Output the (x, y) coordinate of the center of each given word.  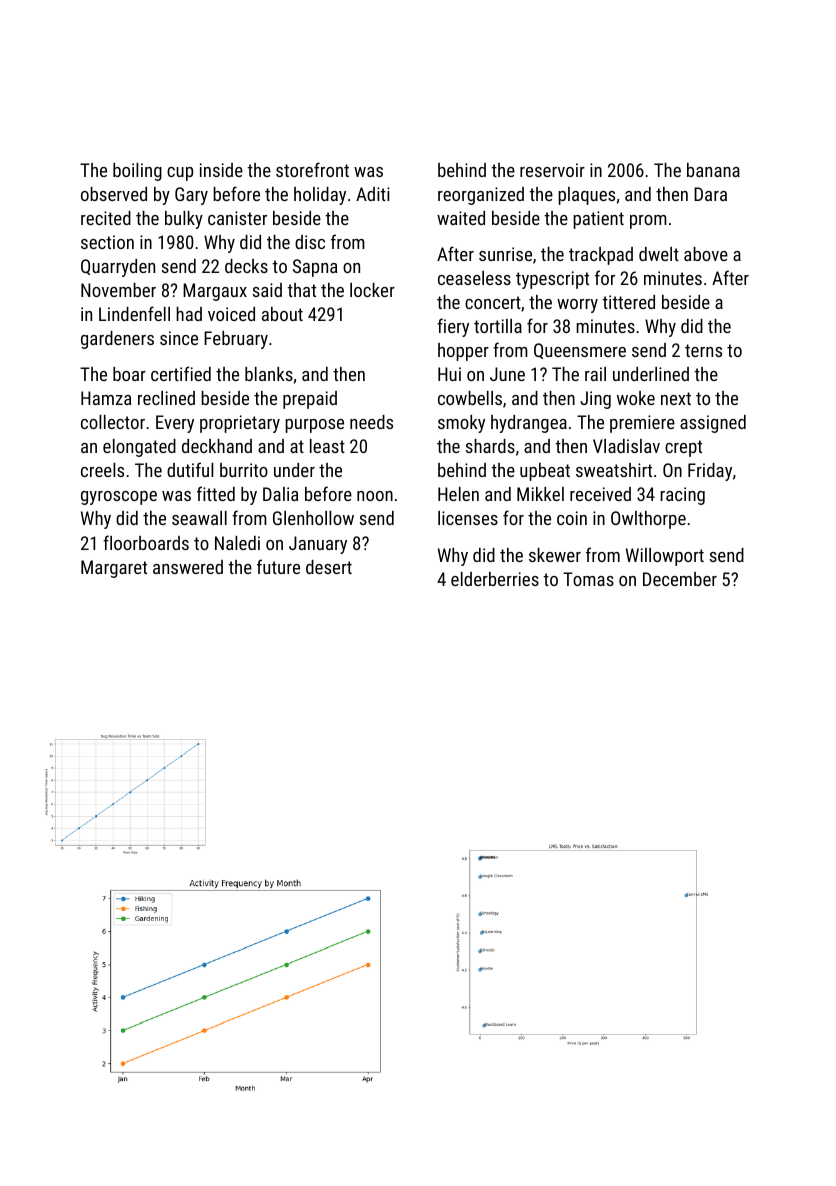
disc (310, 242)
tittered (628, 302)
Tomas (588, 579)
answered (188, 567)
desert (329, 567)
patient (598, 220)
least (327, 446)
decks (246, 266)
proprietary (240, 424)
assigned (713, 424)
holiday (320, 196)
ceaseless (474, 278)
